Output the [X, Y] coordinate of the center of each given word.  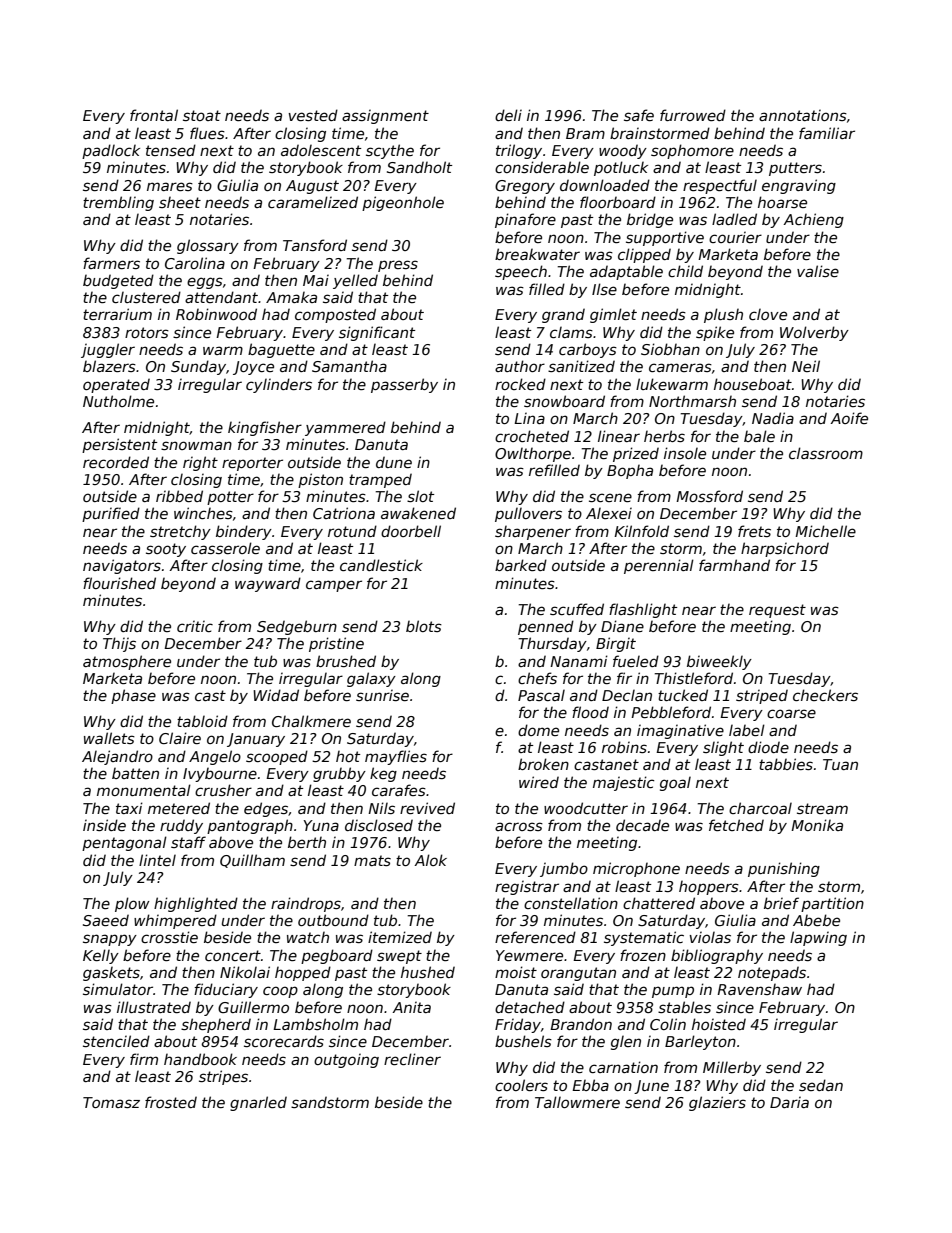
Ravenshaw [759, 989]
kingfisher [265, 428]
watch [308, 937]
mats [372, 860]
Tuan [840, 764]
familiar [827, 133]
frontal [154, 115]
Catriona [344, 513]
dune [394, 462]
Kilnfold [641, 531]
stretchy [180, 532]
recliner [412, 1059]
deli [508, 115]
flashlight [643, 610]
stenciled [116, 1041]
